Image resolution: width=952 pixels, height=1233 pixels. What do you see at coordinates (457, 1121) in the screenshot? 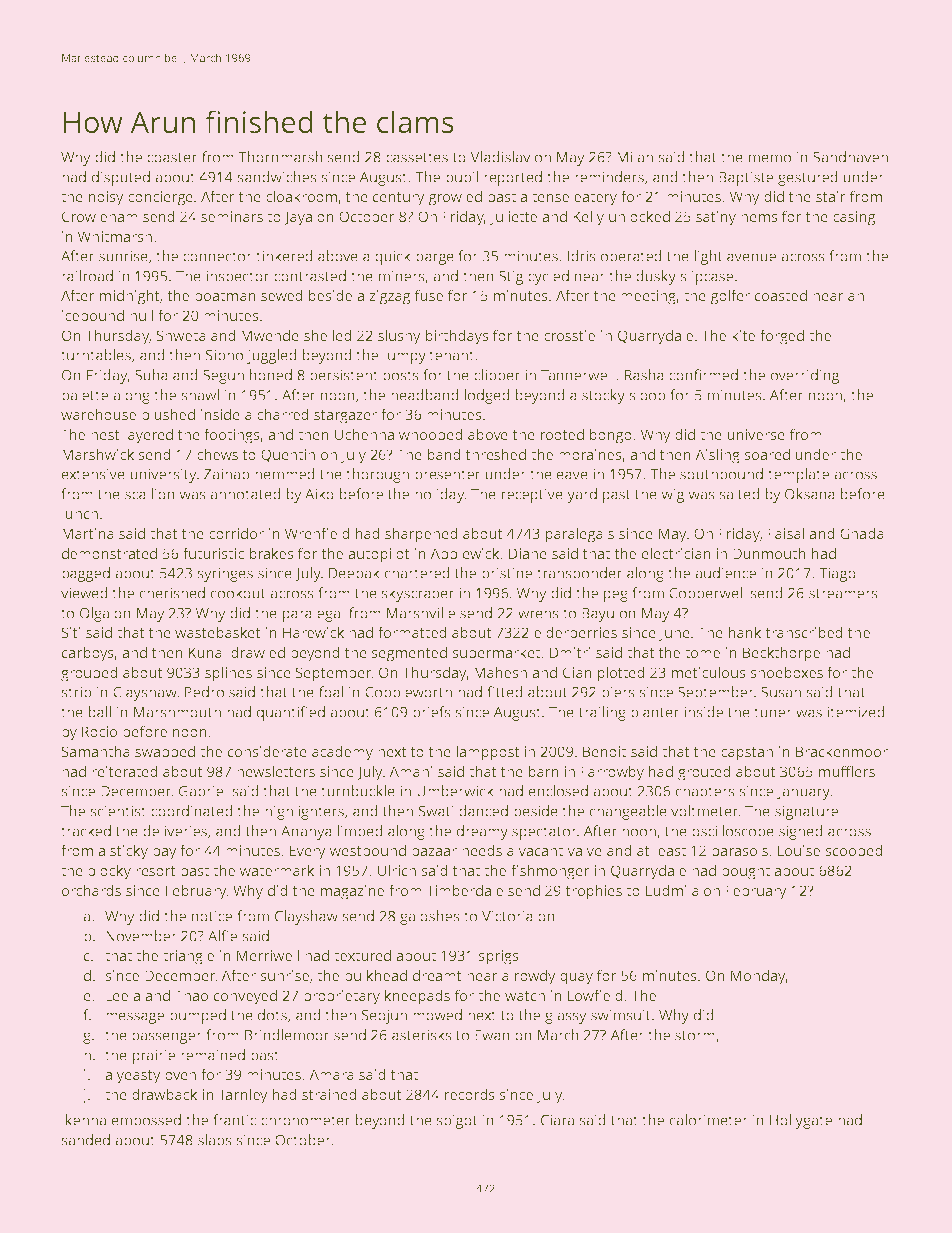
I see `spigot` at bounding box center [457, 1121].
